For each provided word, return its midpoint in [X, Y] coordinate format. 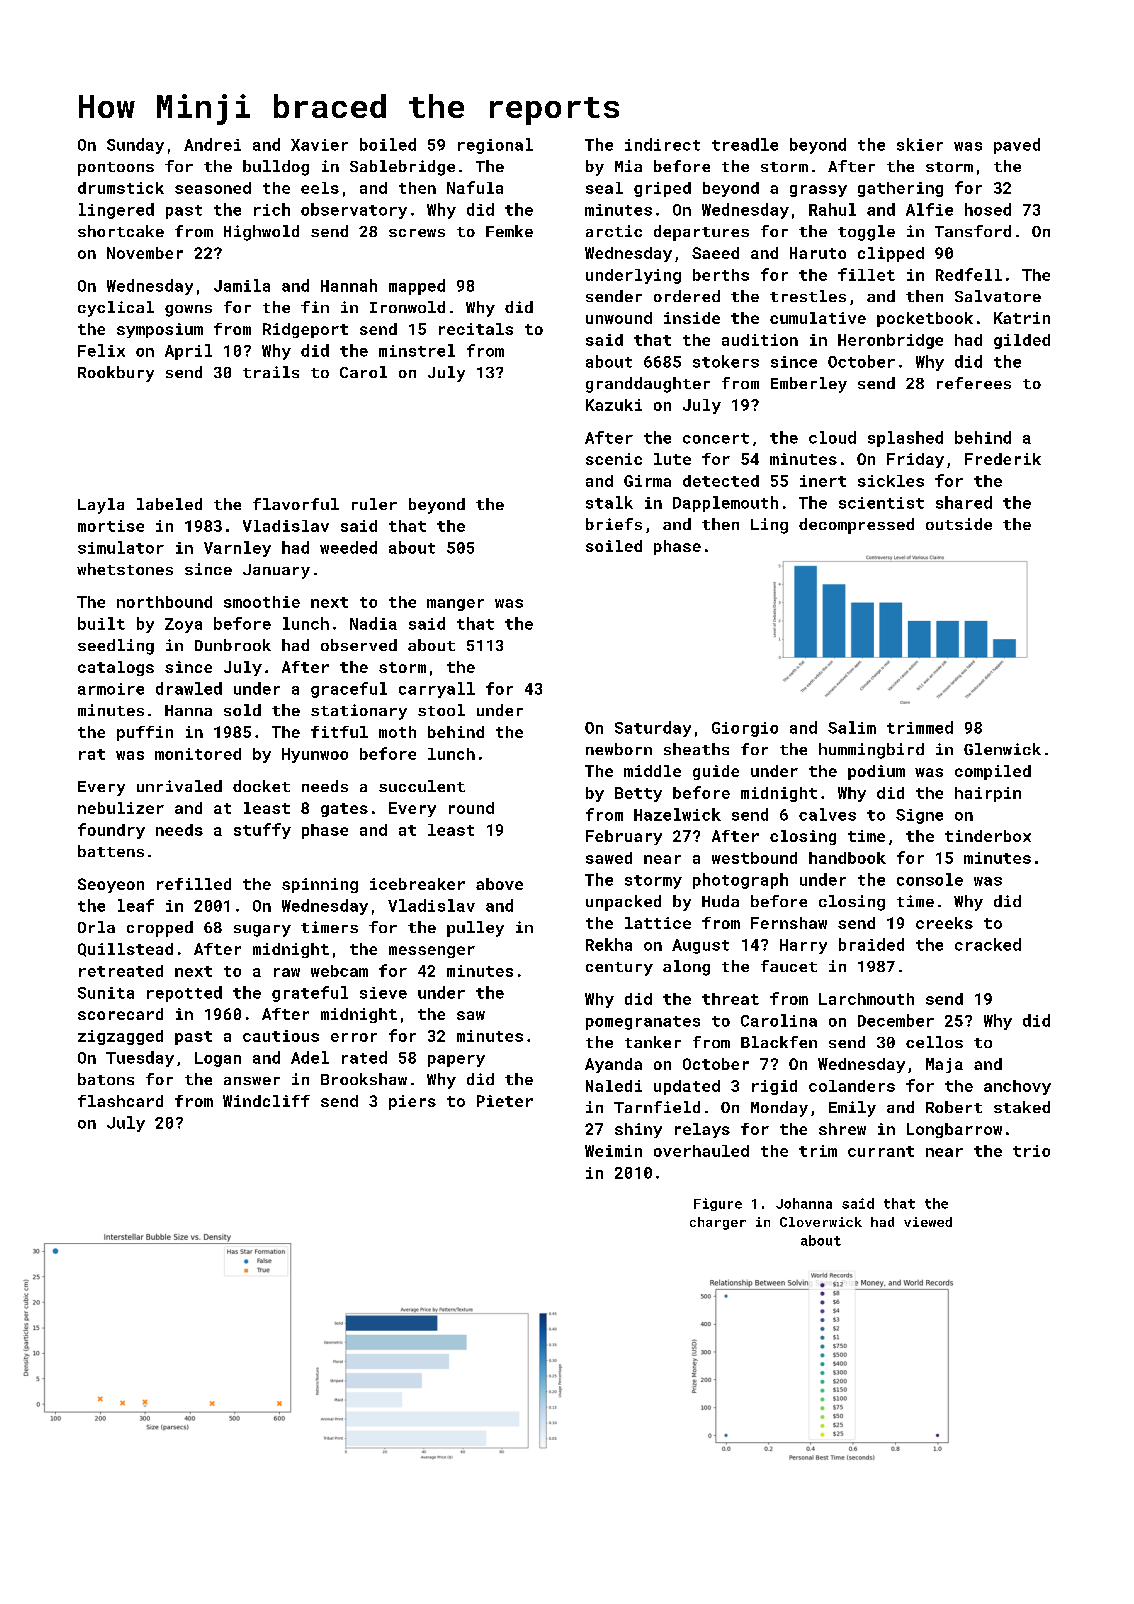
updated [687, 1087]
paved [1017, 146]
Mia [628, 166]
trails [271, 372]
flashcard [120, 1101]
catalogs [116, 668]
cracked [988, 944]
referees [974, 383]
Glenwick [1002, 749]
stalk [609, 502]
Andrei [212, 144]
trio [1031, 1151]
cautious [281, 1036]
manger [455, 605]
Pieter [505, 1101]
